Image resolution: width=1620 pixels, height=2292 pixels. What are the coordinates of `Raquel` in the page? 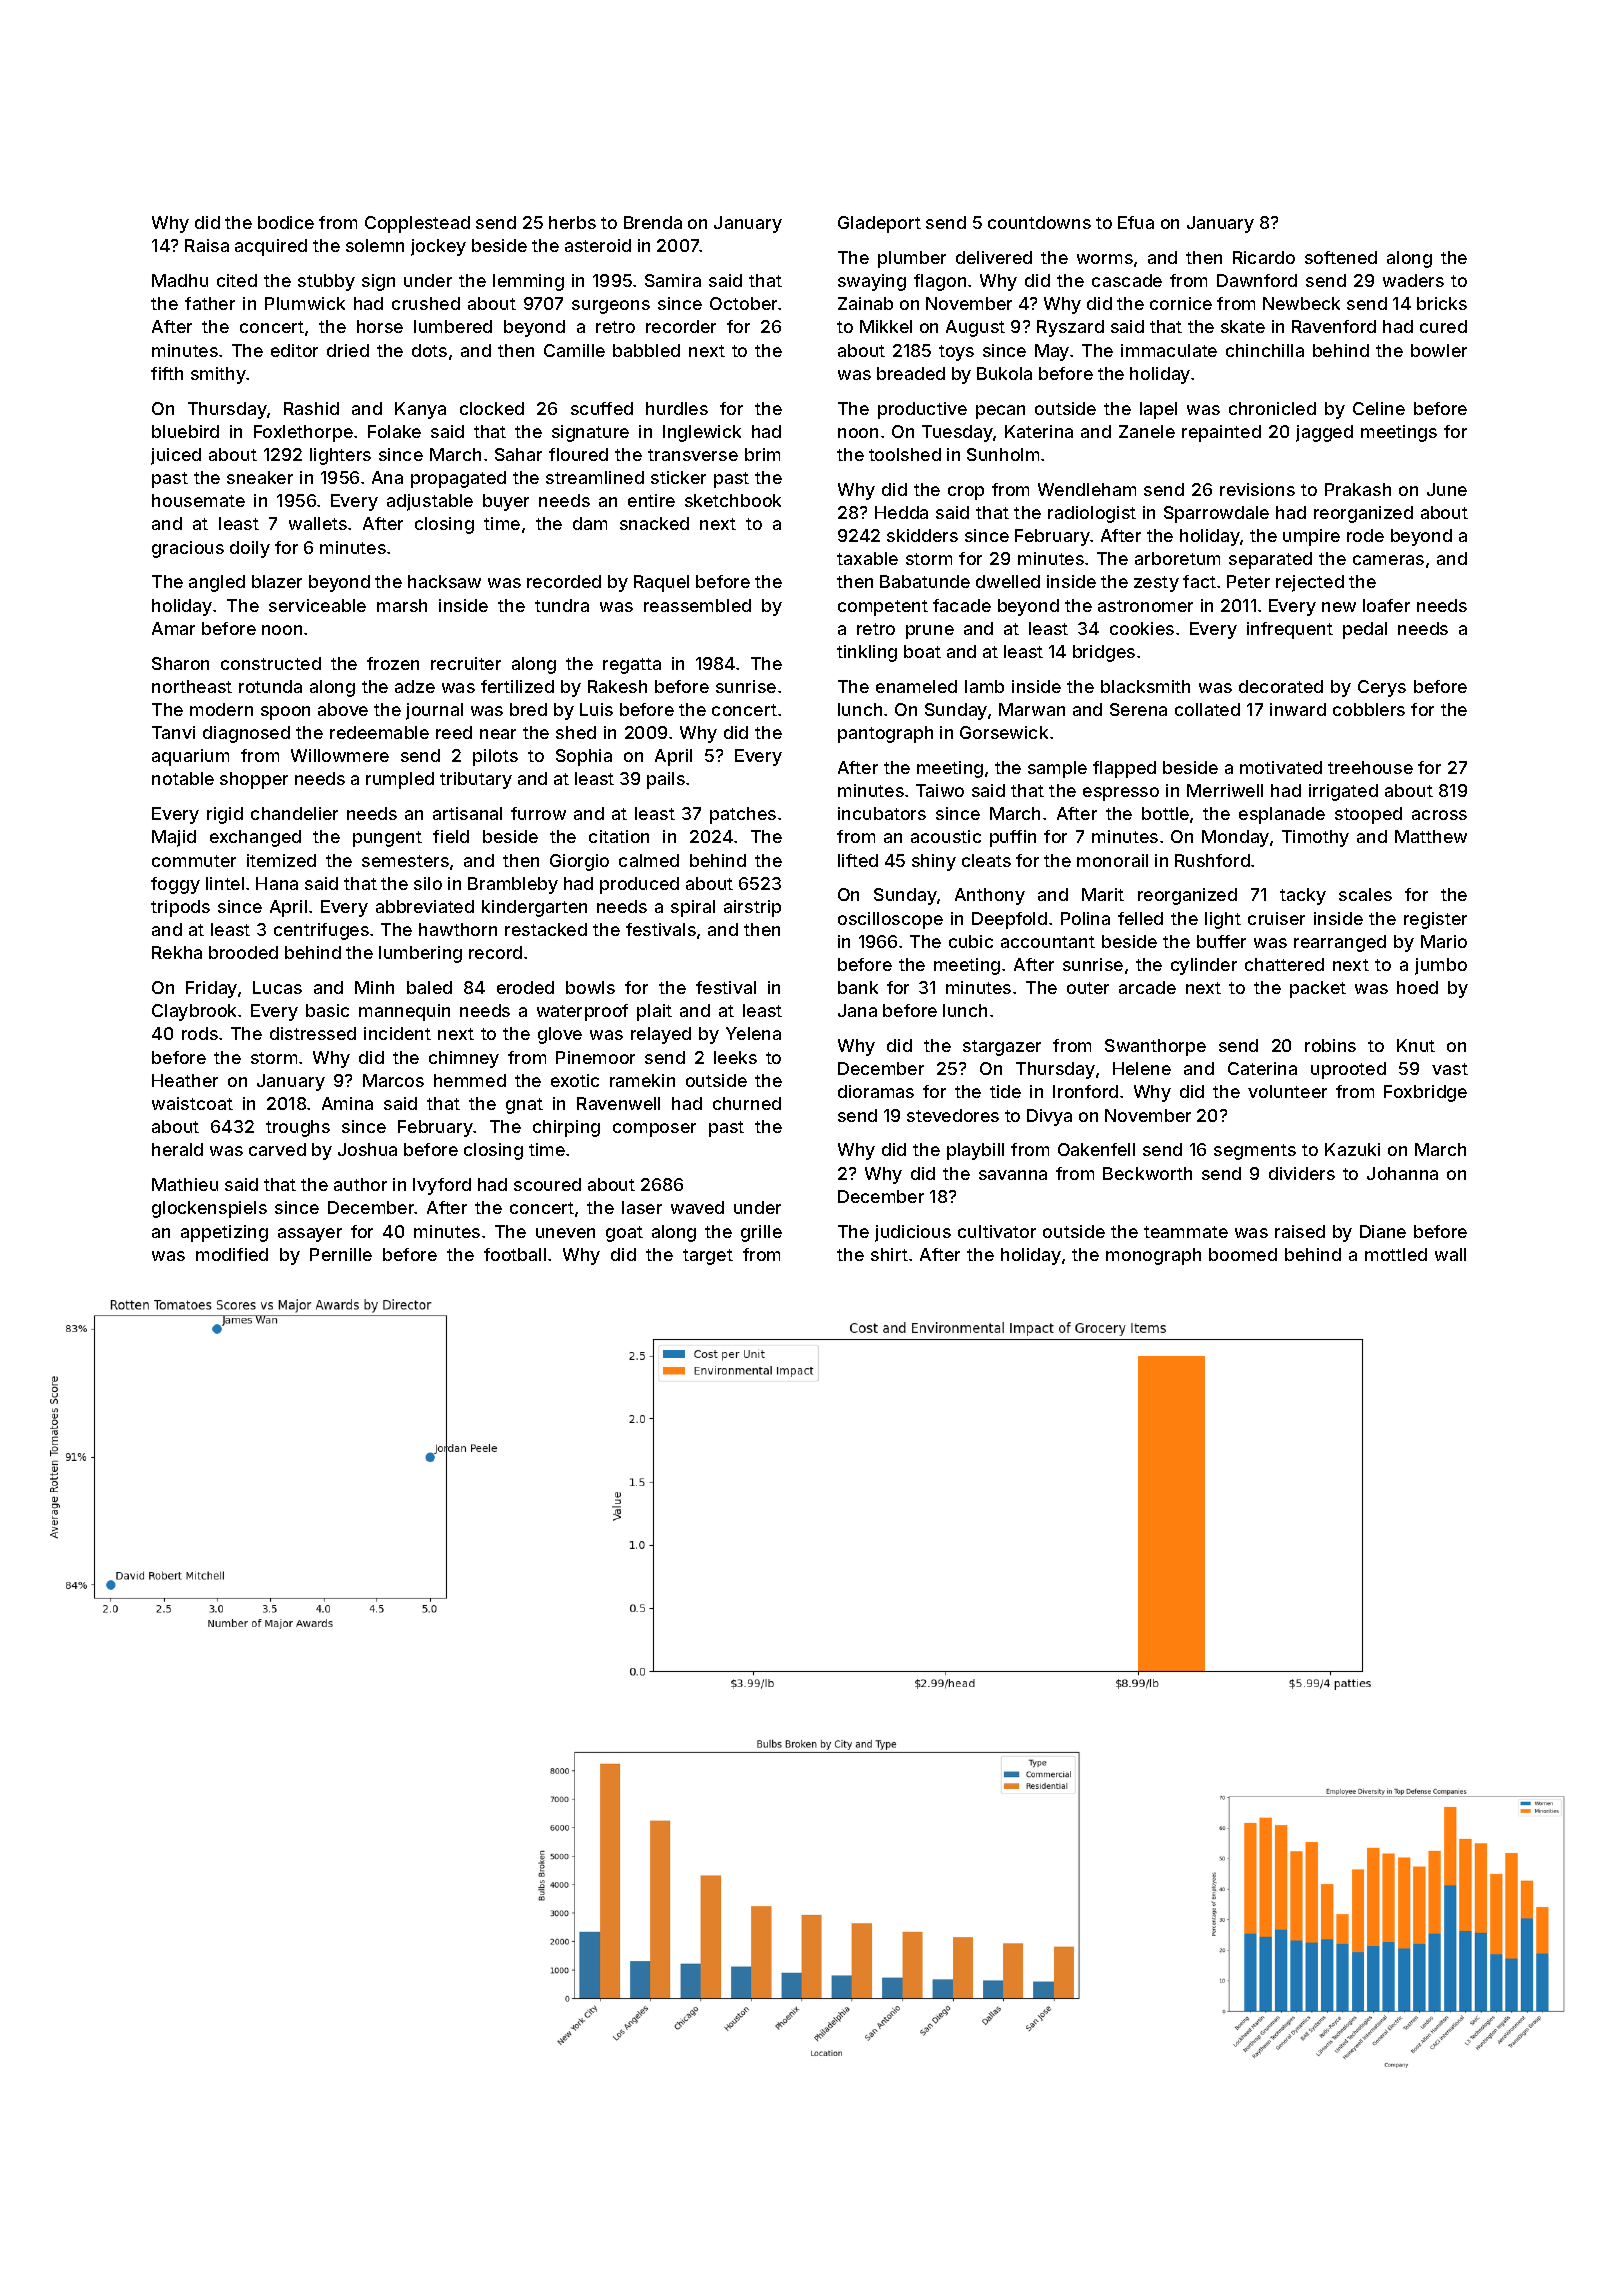 It's located at (661, 583).
